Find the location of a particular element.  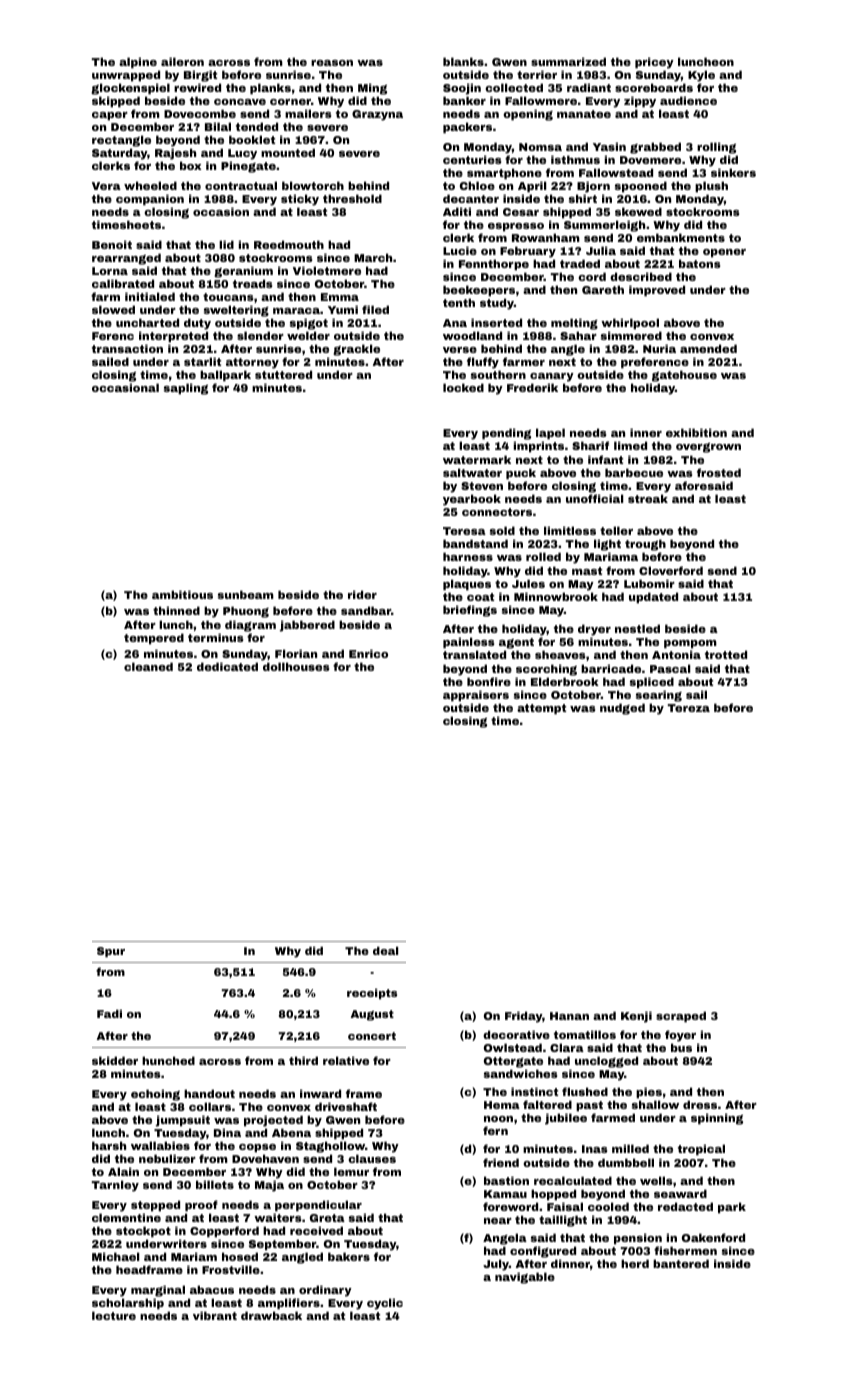

transaction is located at coordinates (127, 348).
